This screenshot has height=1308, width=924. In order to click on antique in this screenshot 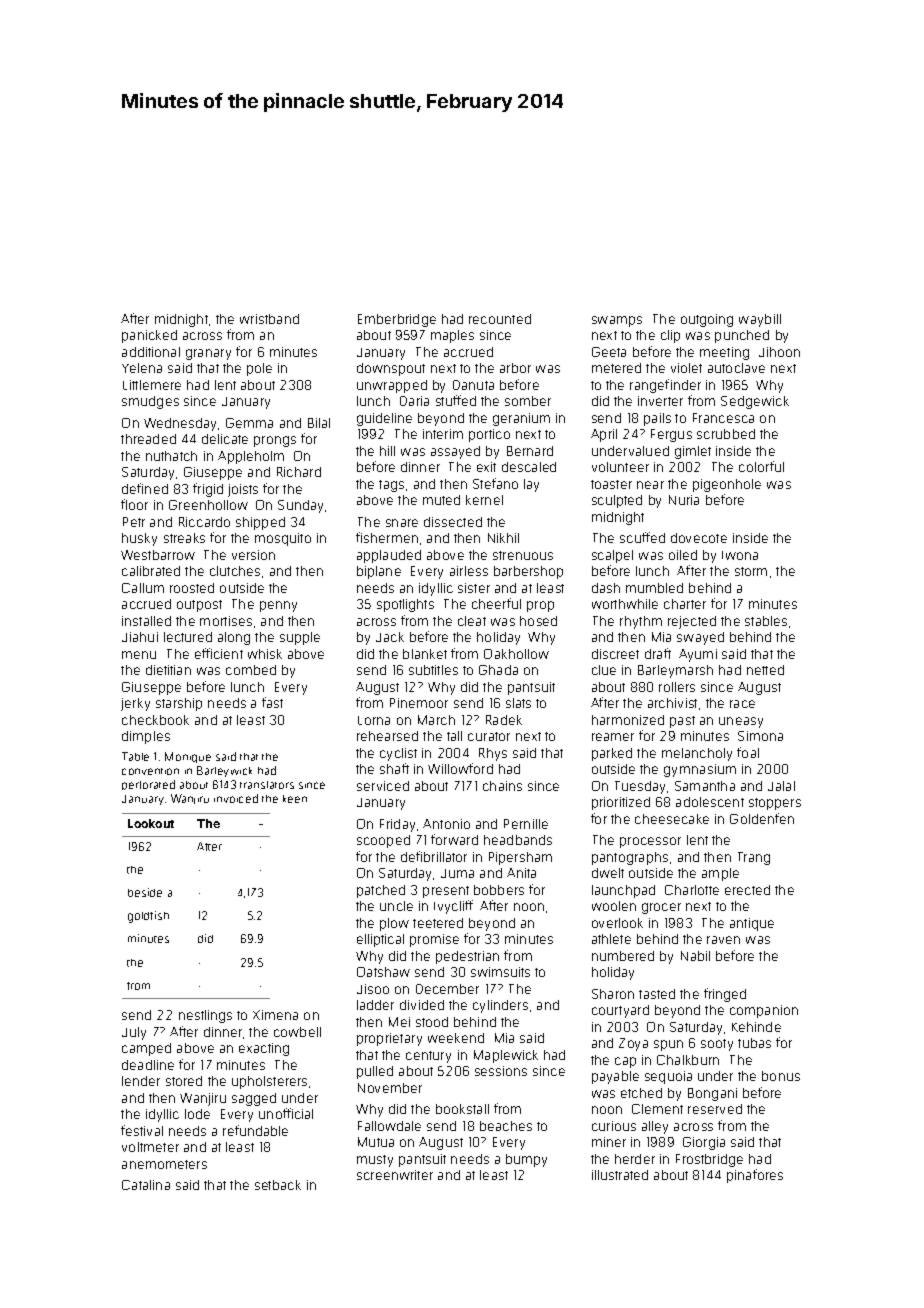, I will do `click(752, 924)`.
